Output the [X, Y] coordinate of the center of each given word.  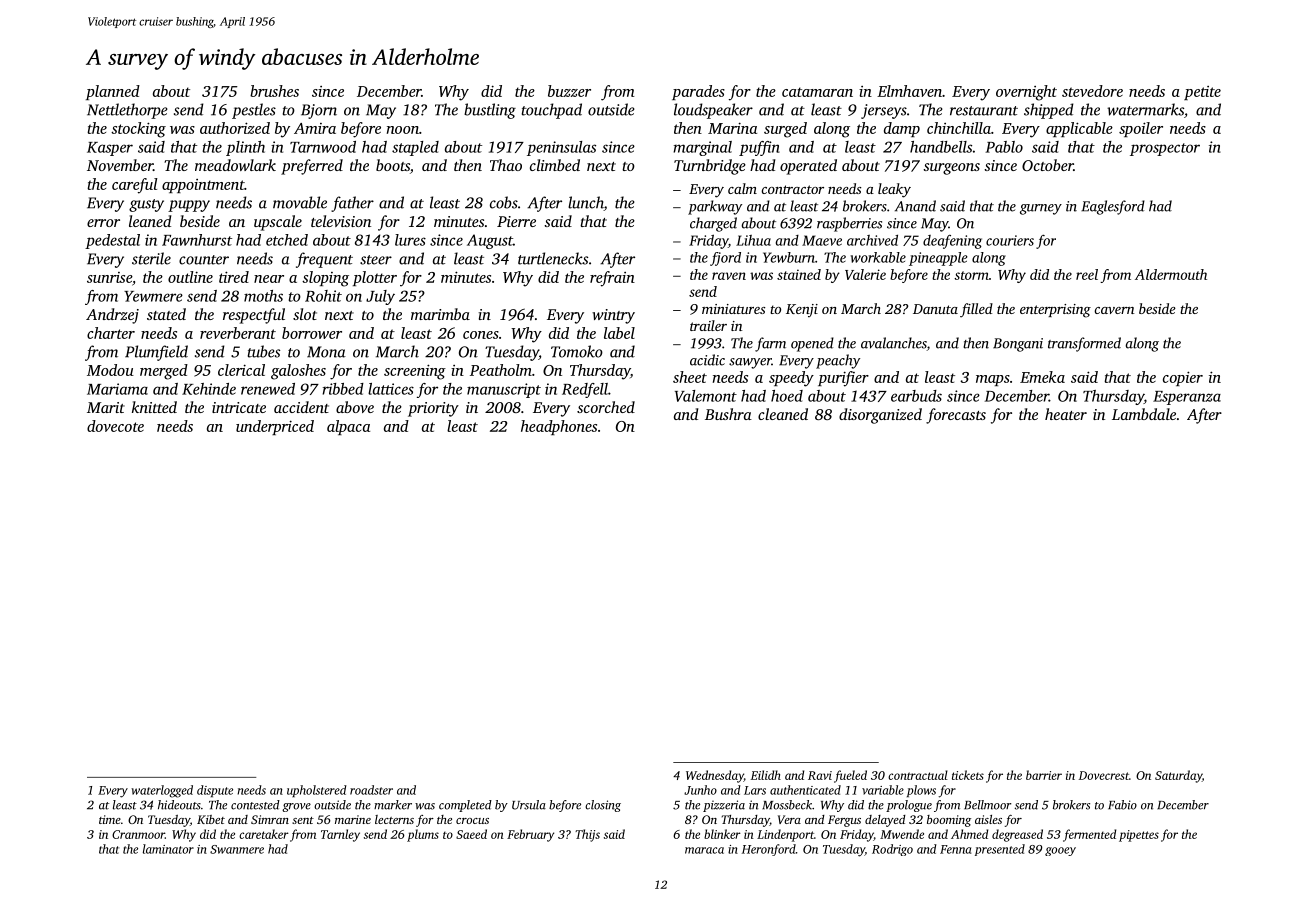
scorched [606, 407]
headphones [559, 427]
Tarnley [340, 835]
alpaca [348, 427]
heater [1066, 414]
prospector [1165, 149]
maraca [704, 850]
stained [799, 274]
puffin [759, 148]
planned [113, 92]
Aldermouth [1171, 274]
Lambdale [1144, 414]
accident [301, 407]
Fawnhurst [197, 240]
